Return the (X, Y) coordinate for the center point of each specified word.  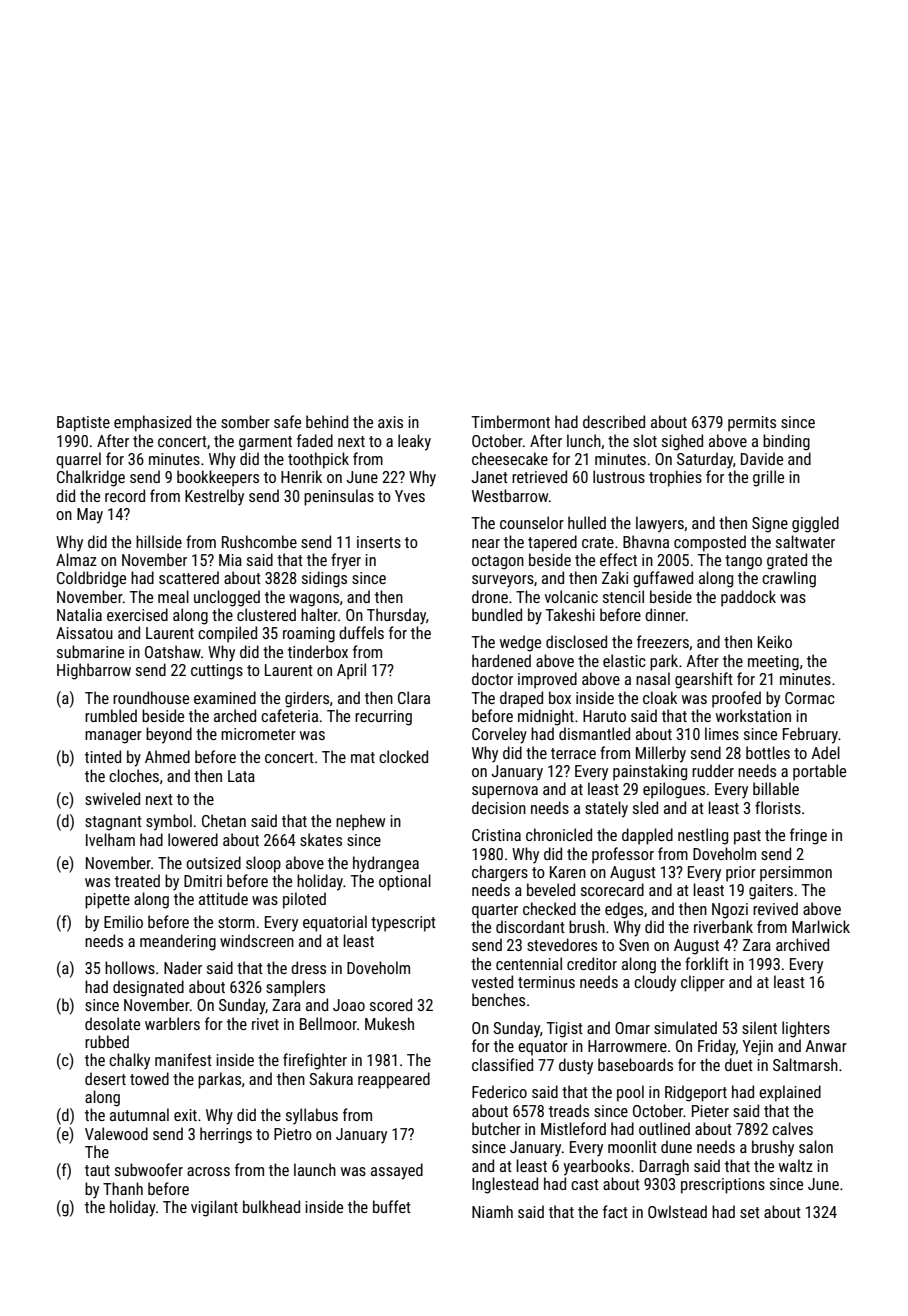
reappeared (394, 1080)
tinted (103, 756)
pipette (107, 901)
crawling (789, 579)
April (351, 671)
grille (768, 478)
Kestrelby (214, 497)
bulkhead (271, 1206)
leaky (414, 442)
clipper (703, 983)
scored (391, 1004)
